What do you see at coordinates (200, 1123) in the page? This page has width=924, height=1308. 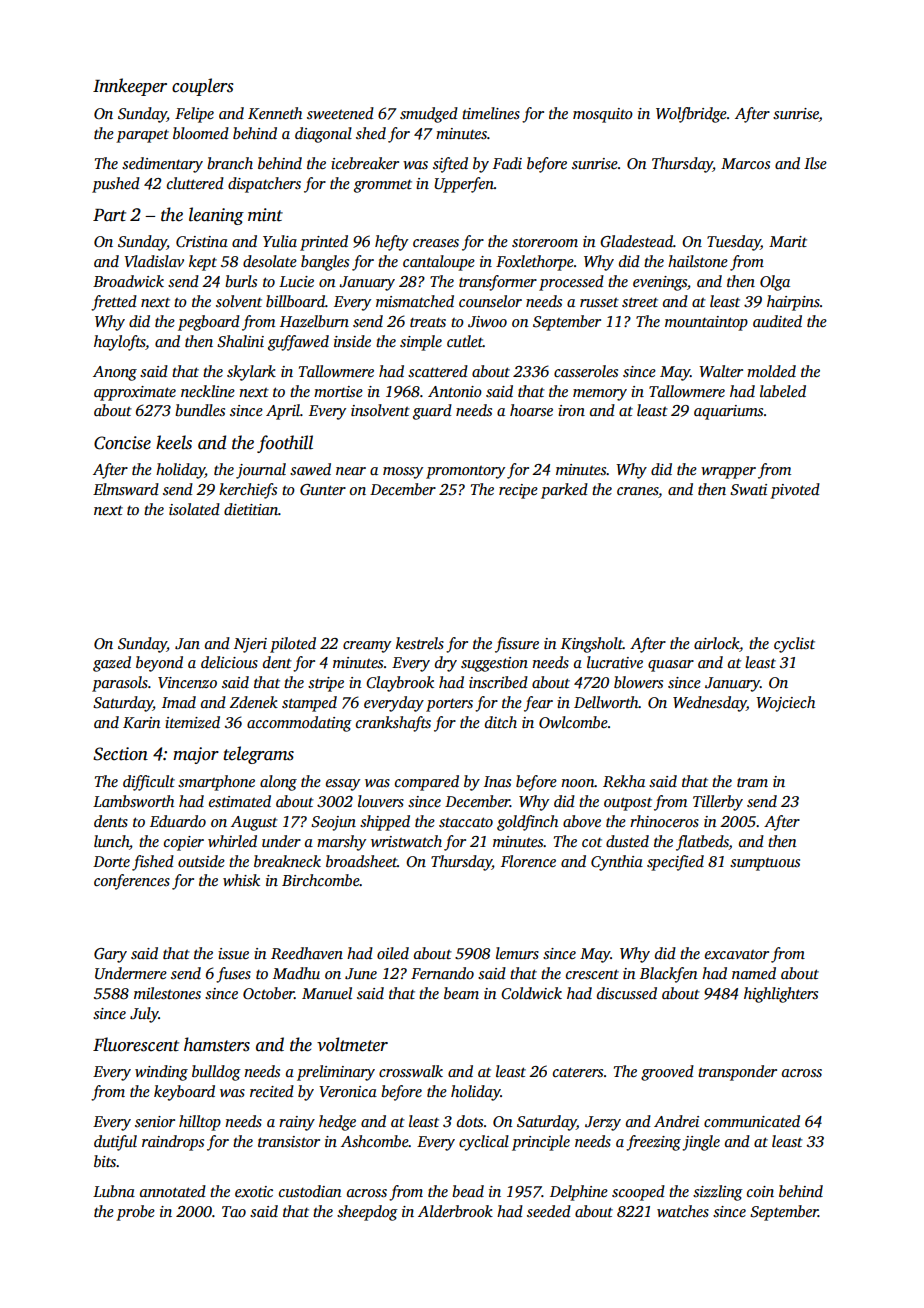 I see `hilltop` at bounding box center [200, 1123].
